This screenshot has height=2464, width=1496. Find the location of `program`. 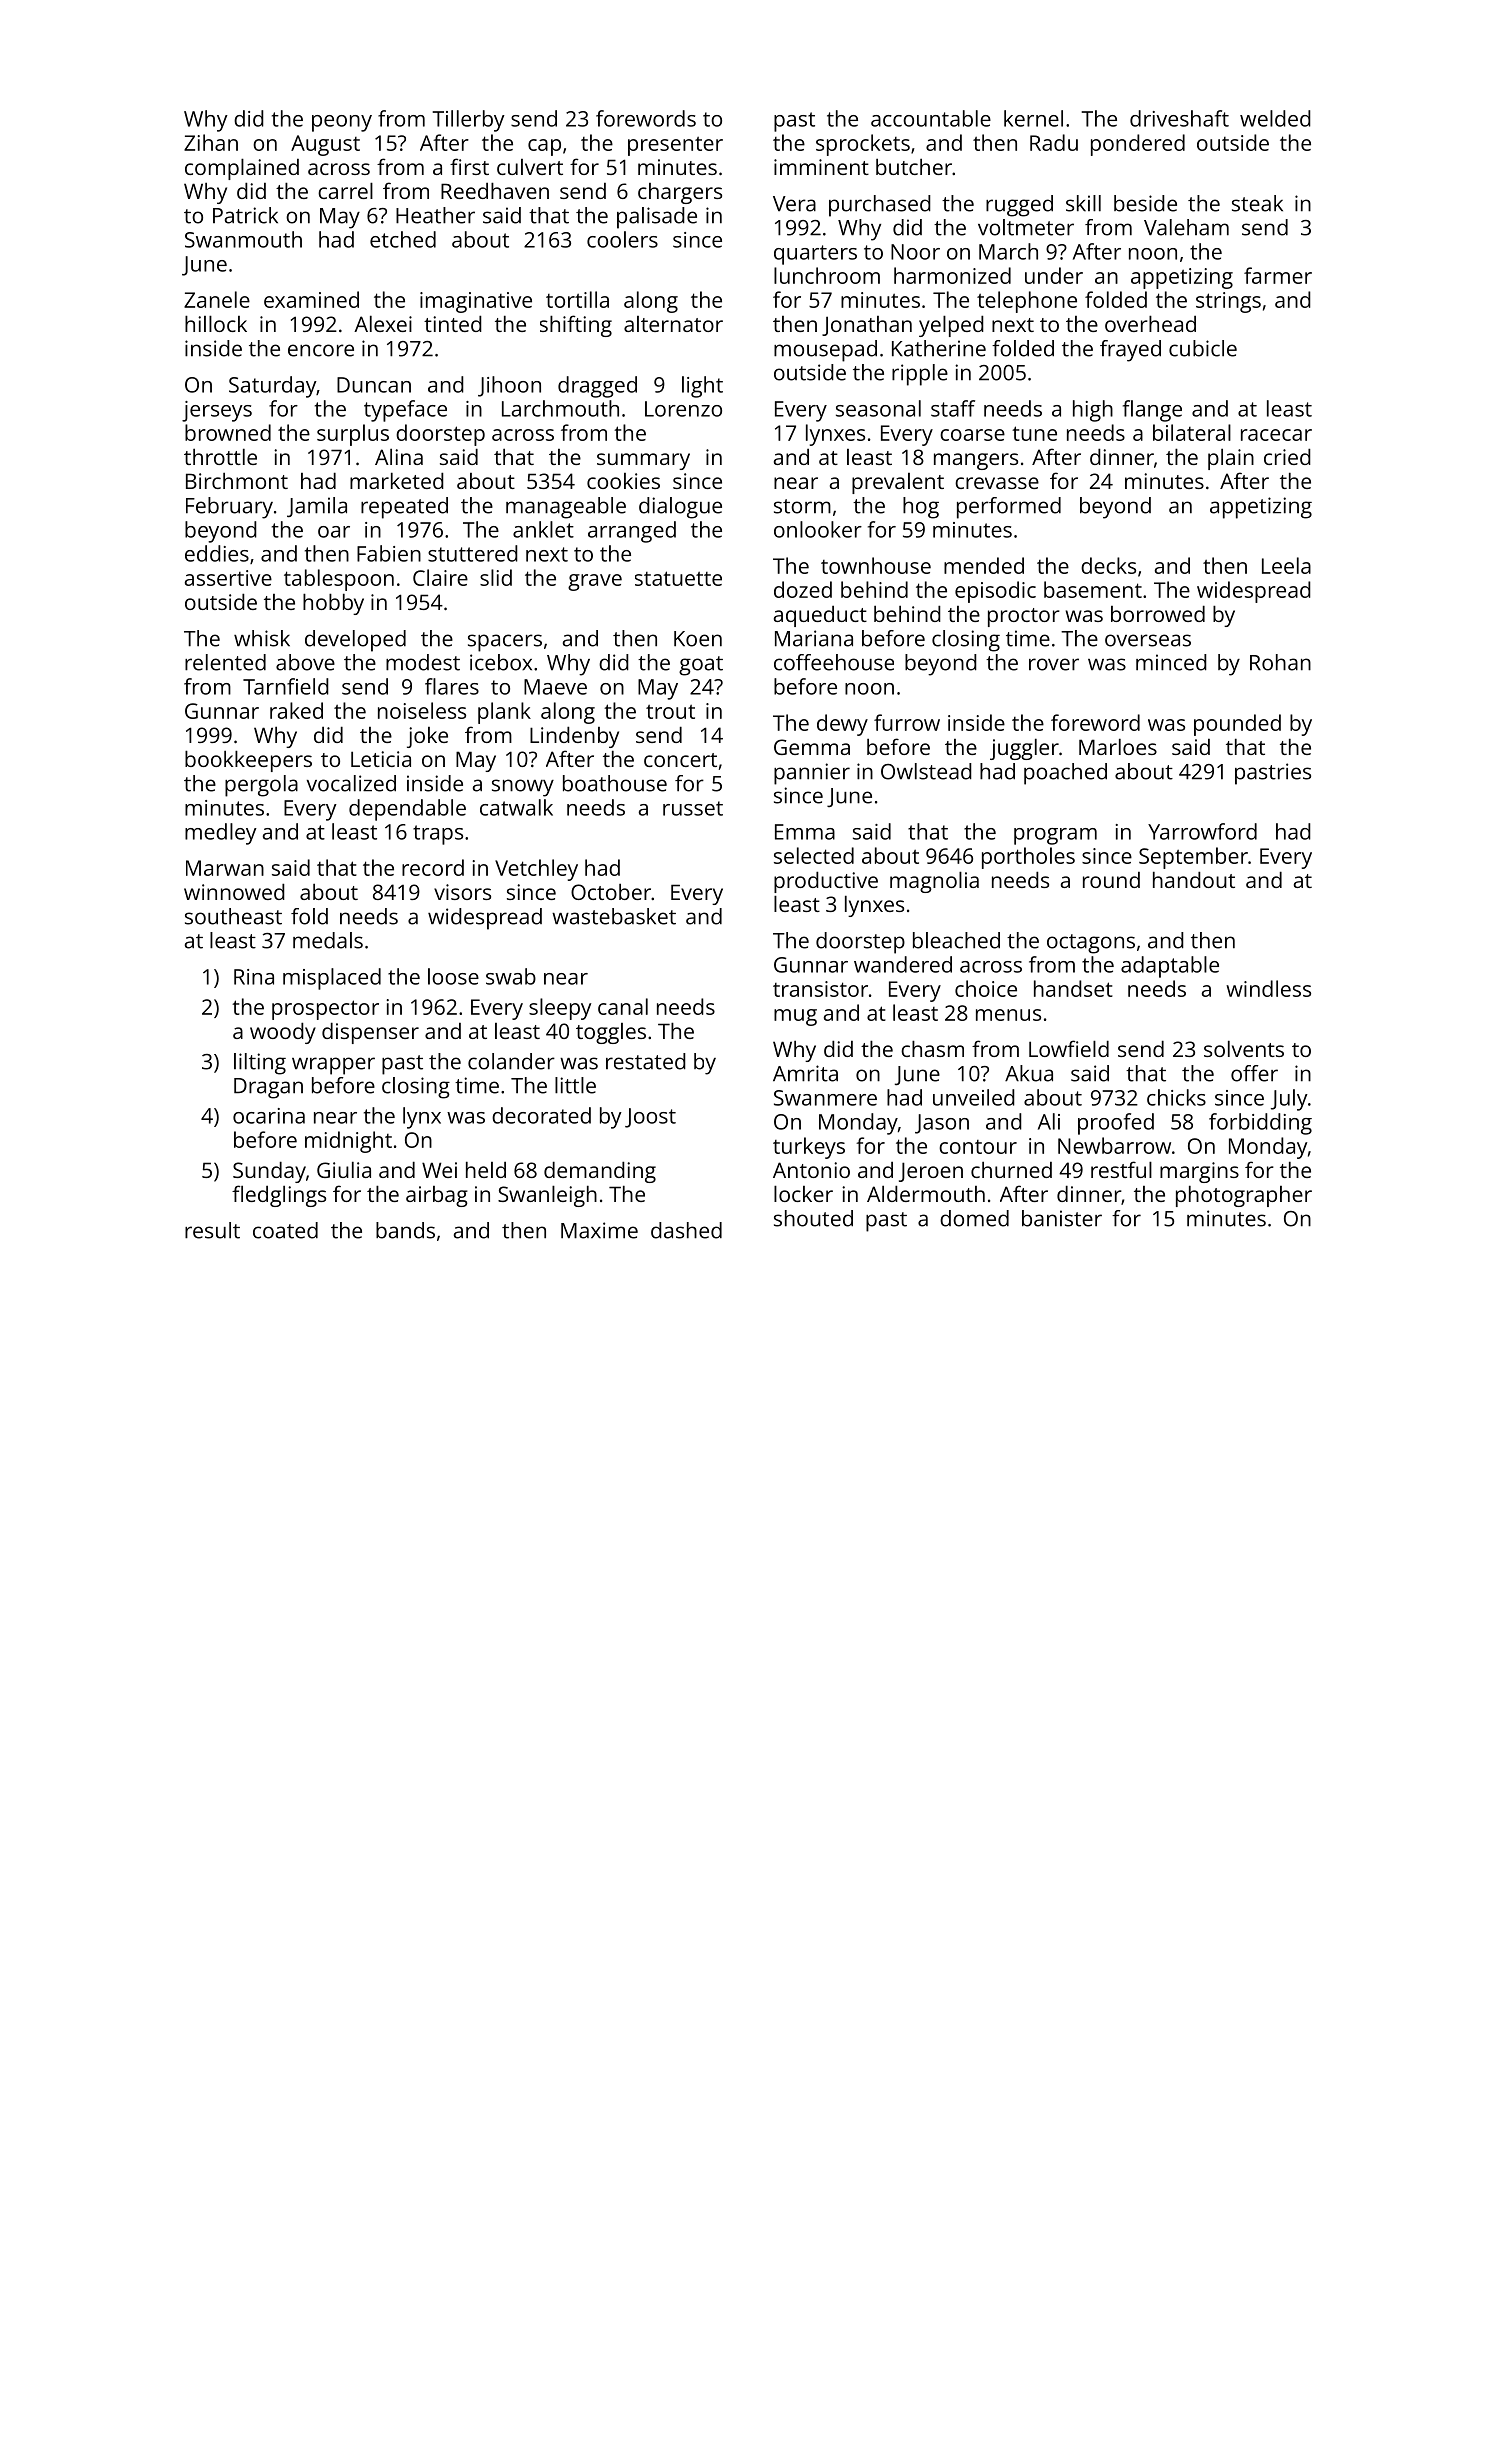

program is located at coordinates (1055, 836).
